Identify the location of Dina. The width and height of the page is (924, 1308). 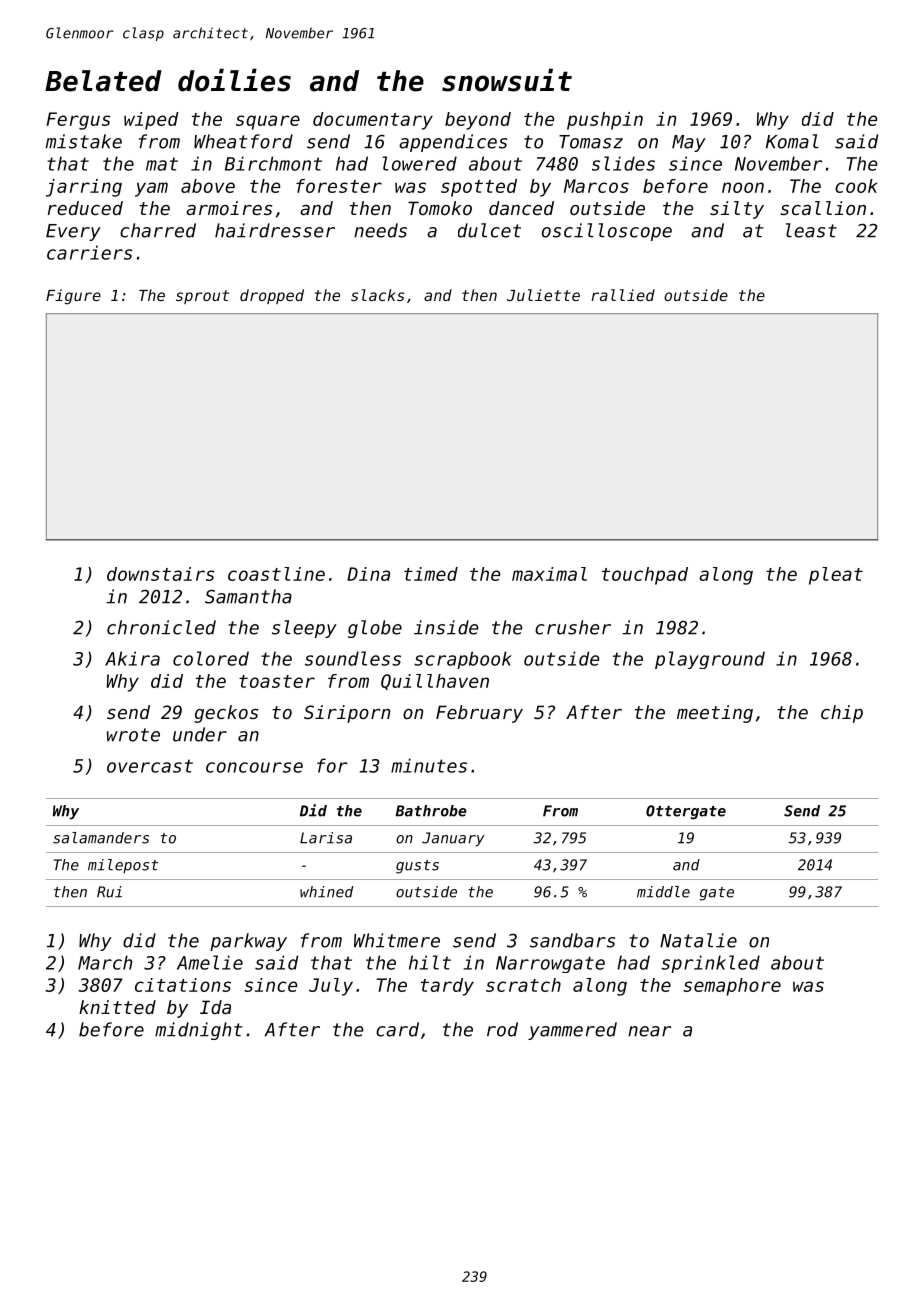
(368, 574).
